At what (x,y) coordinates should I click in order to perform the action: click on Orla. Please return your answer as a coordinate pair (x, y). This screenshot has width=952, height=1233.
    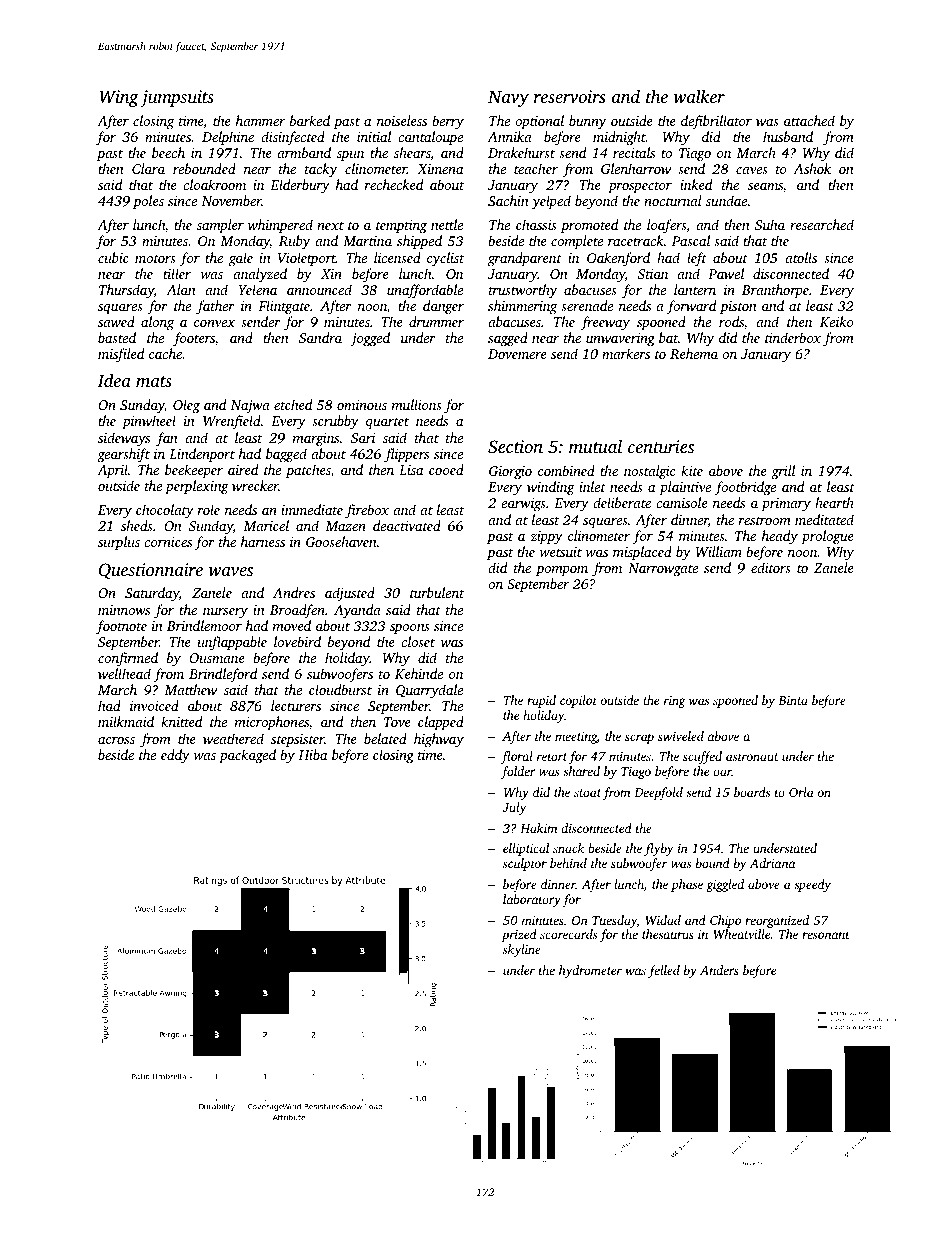
    Looking at the image, I should click on (801, 792).
